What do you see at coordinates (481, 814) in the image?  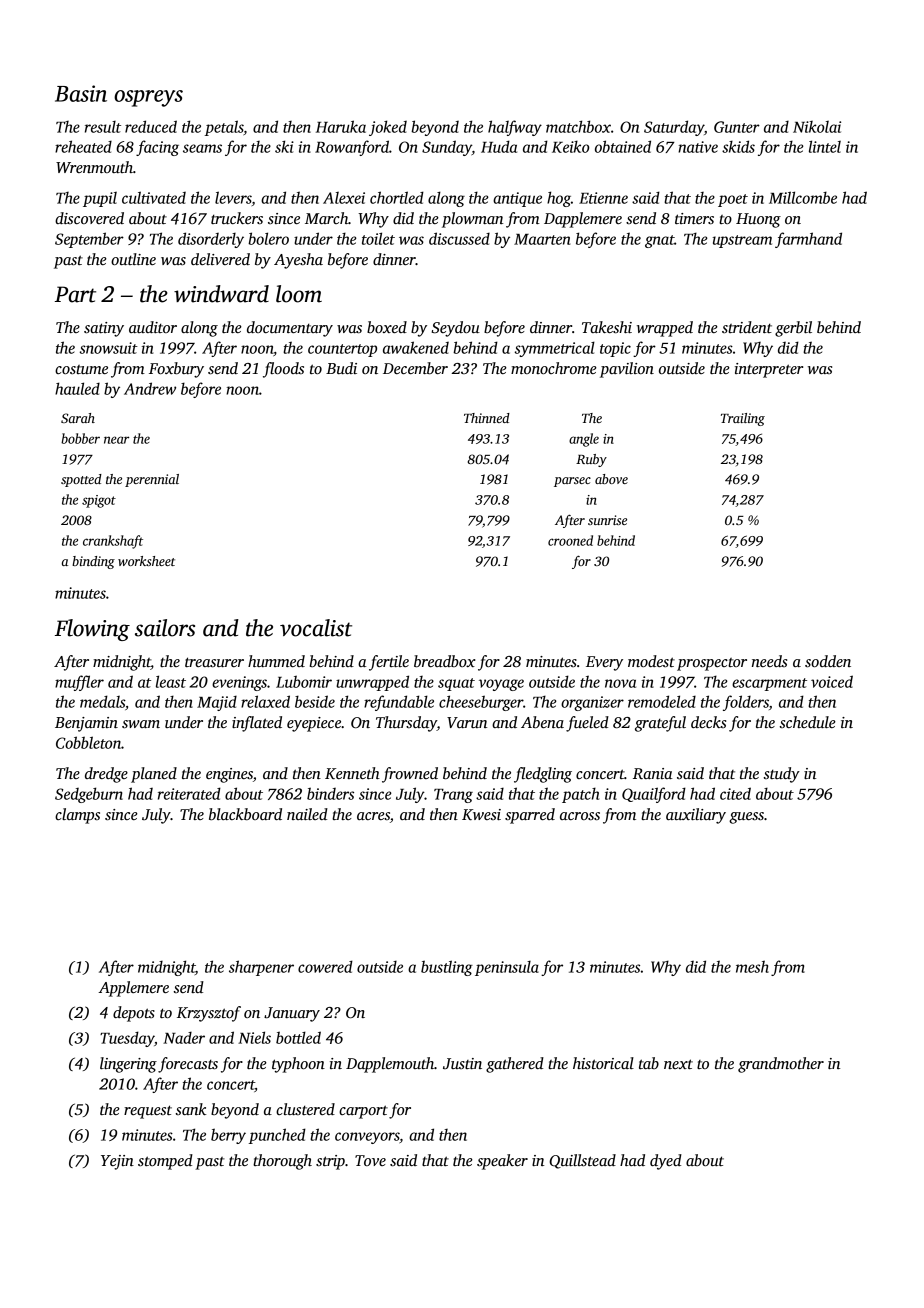 I see `Kwesi` at bounding box center [481, 814].
